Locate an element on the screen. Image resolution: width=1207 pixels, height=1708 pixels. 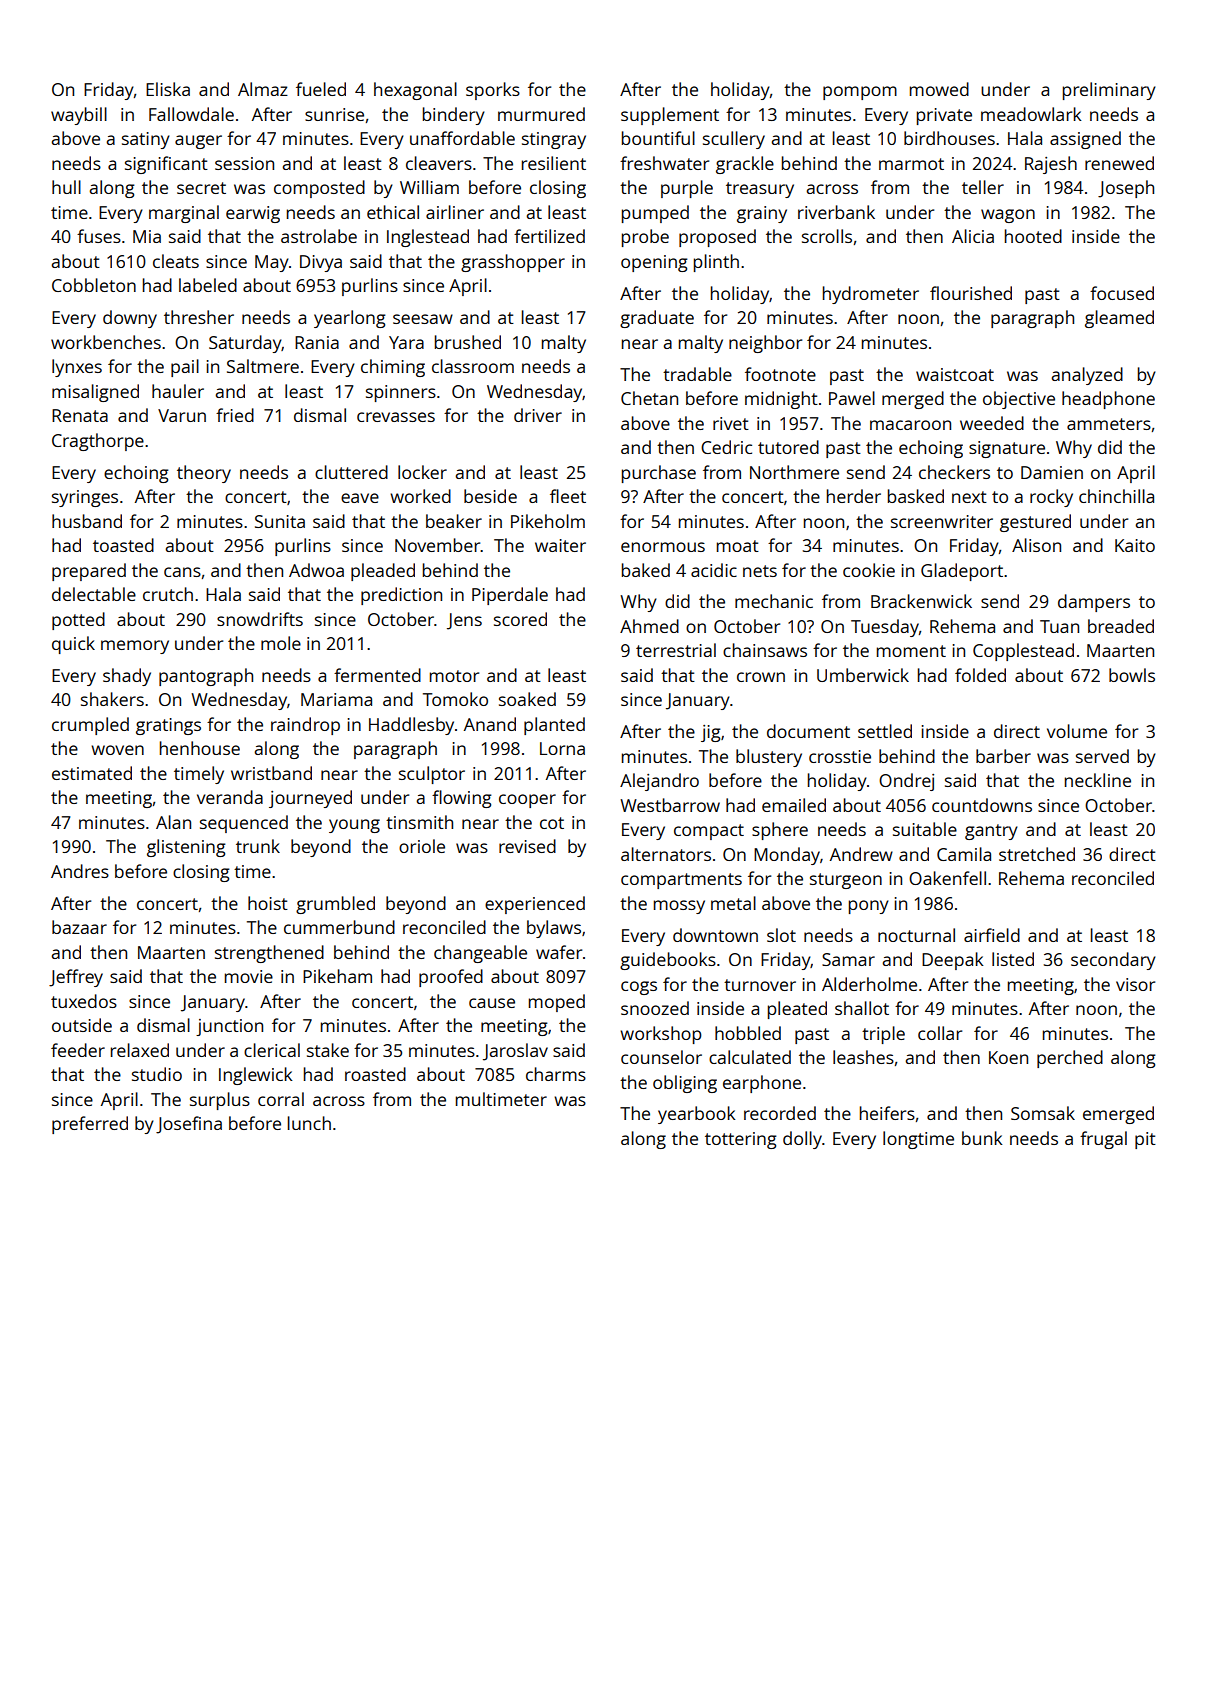
Jeffrey is located at coordinates (76, 978).
